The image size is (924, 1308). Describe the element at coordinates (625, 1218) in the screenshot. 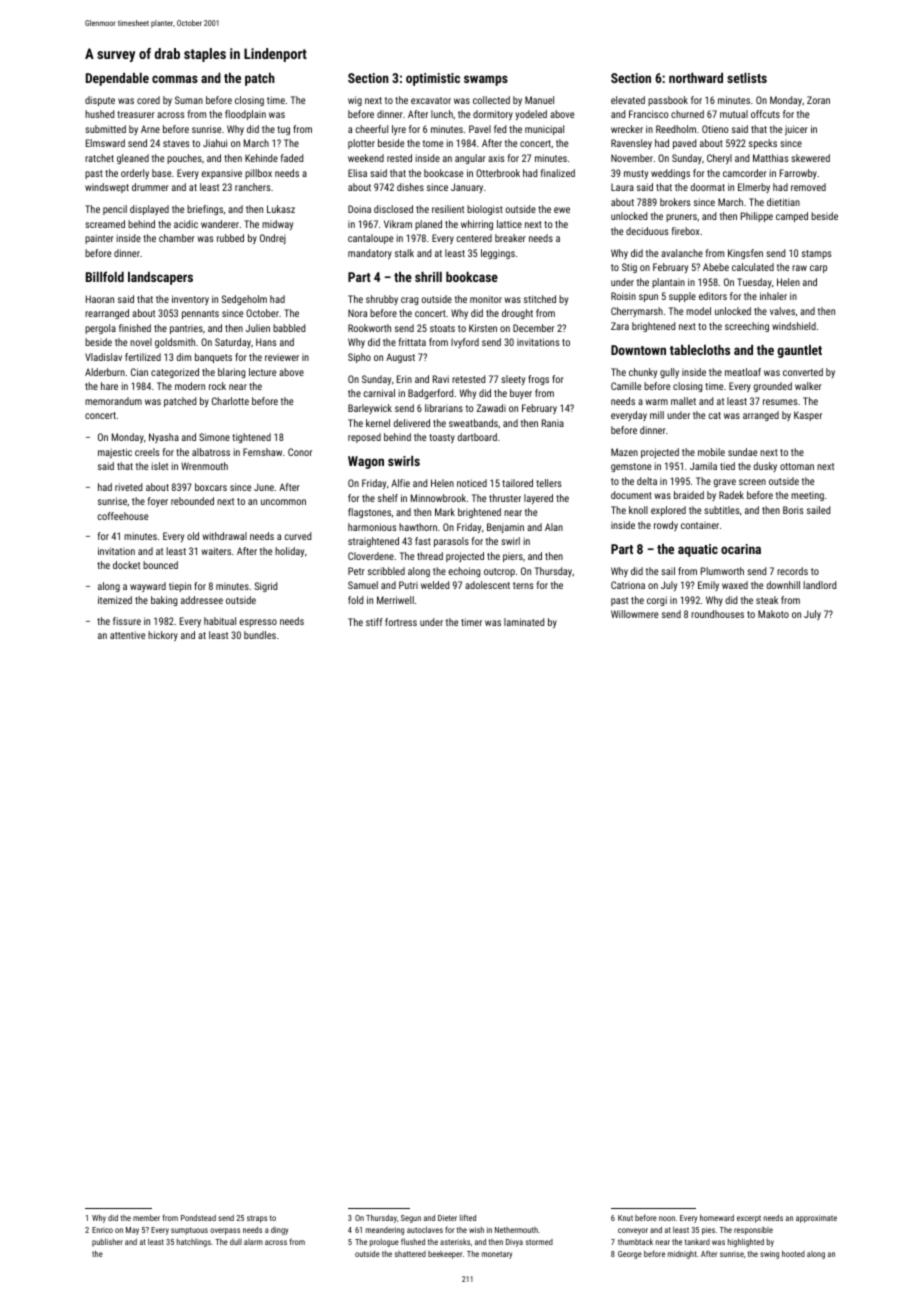

I see `Knut` at that location.
